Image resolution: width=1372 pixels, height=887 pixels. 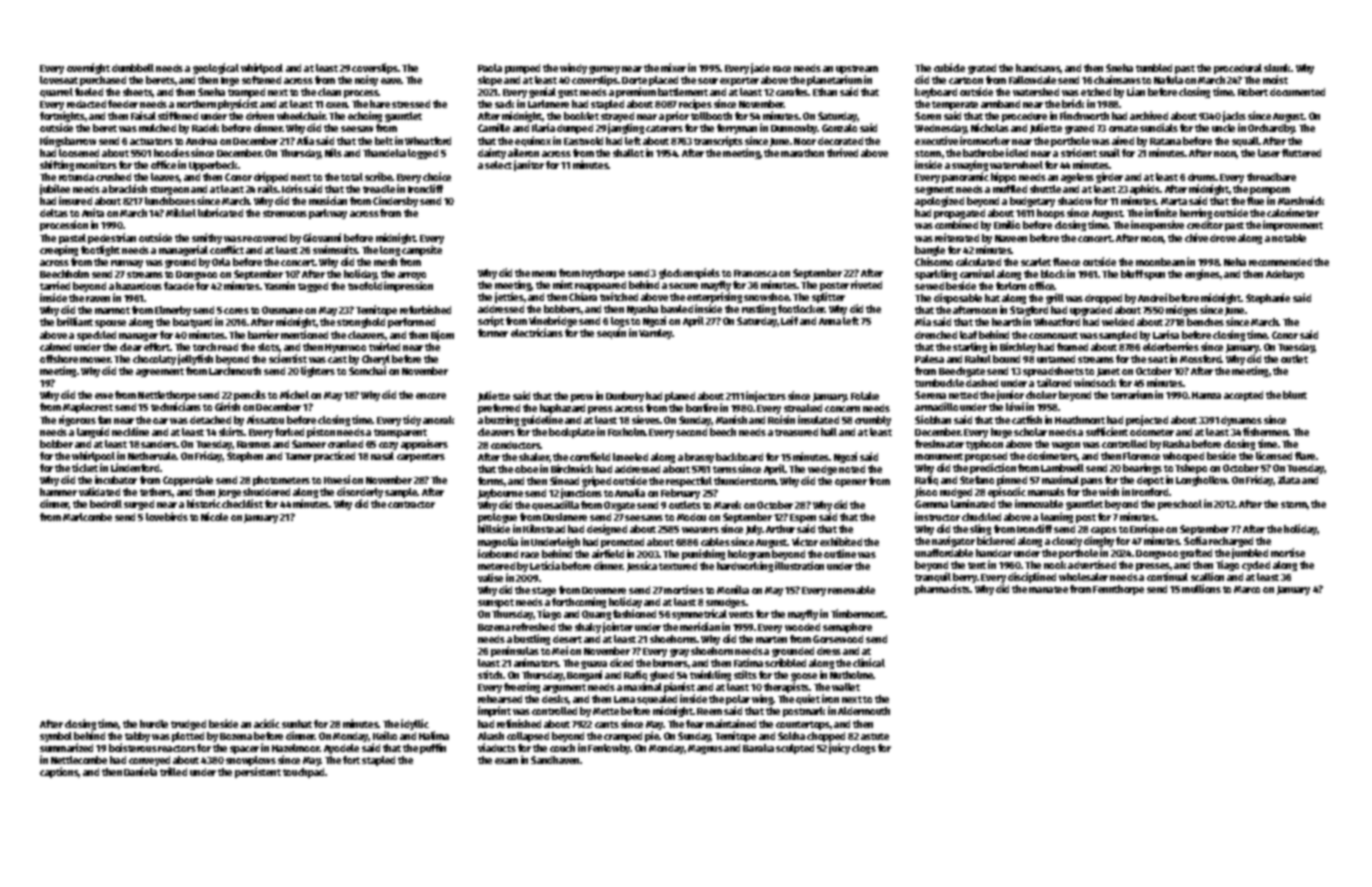 I want to click on dashed, so click(x=982, y=383).
